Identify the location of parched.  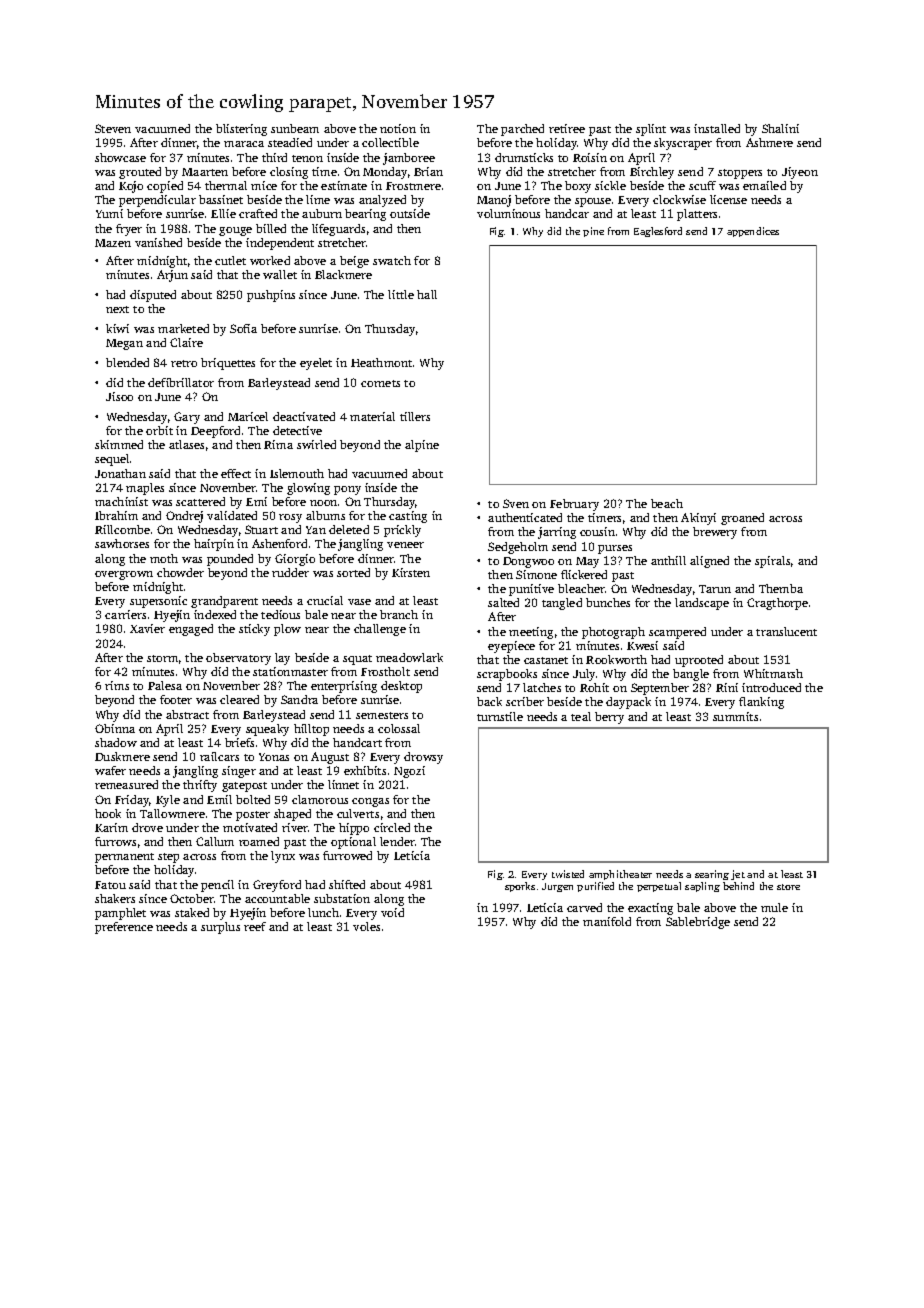
(522, 130).
